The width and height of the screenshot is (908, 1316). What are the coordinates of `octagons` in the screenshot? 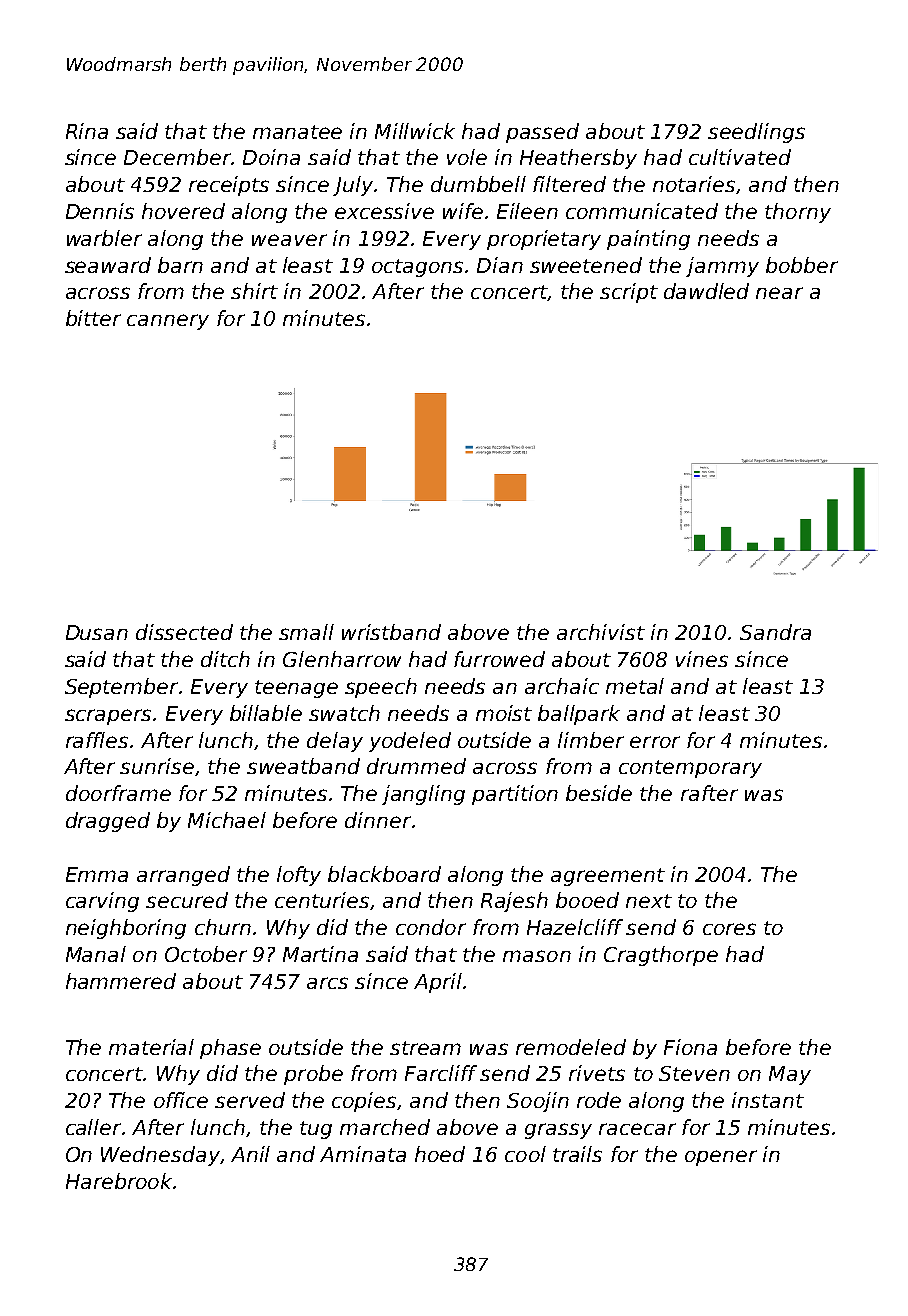 It's located at (417, 268).
